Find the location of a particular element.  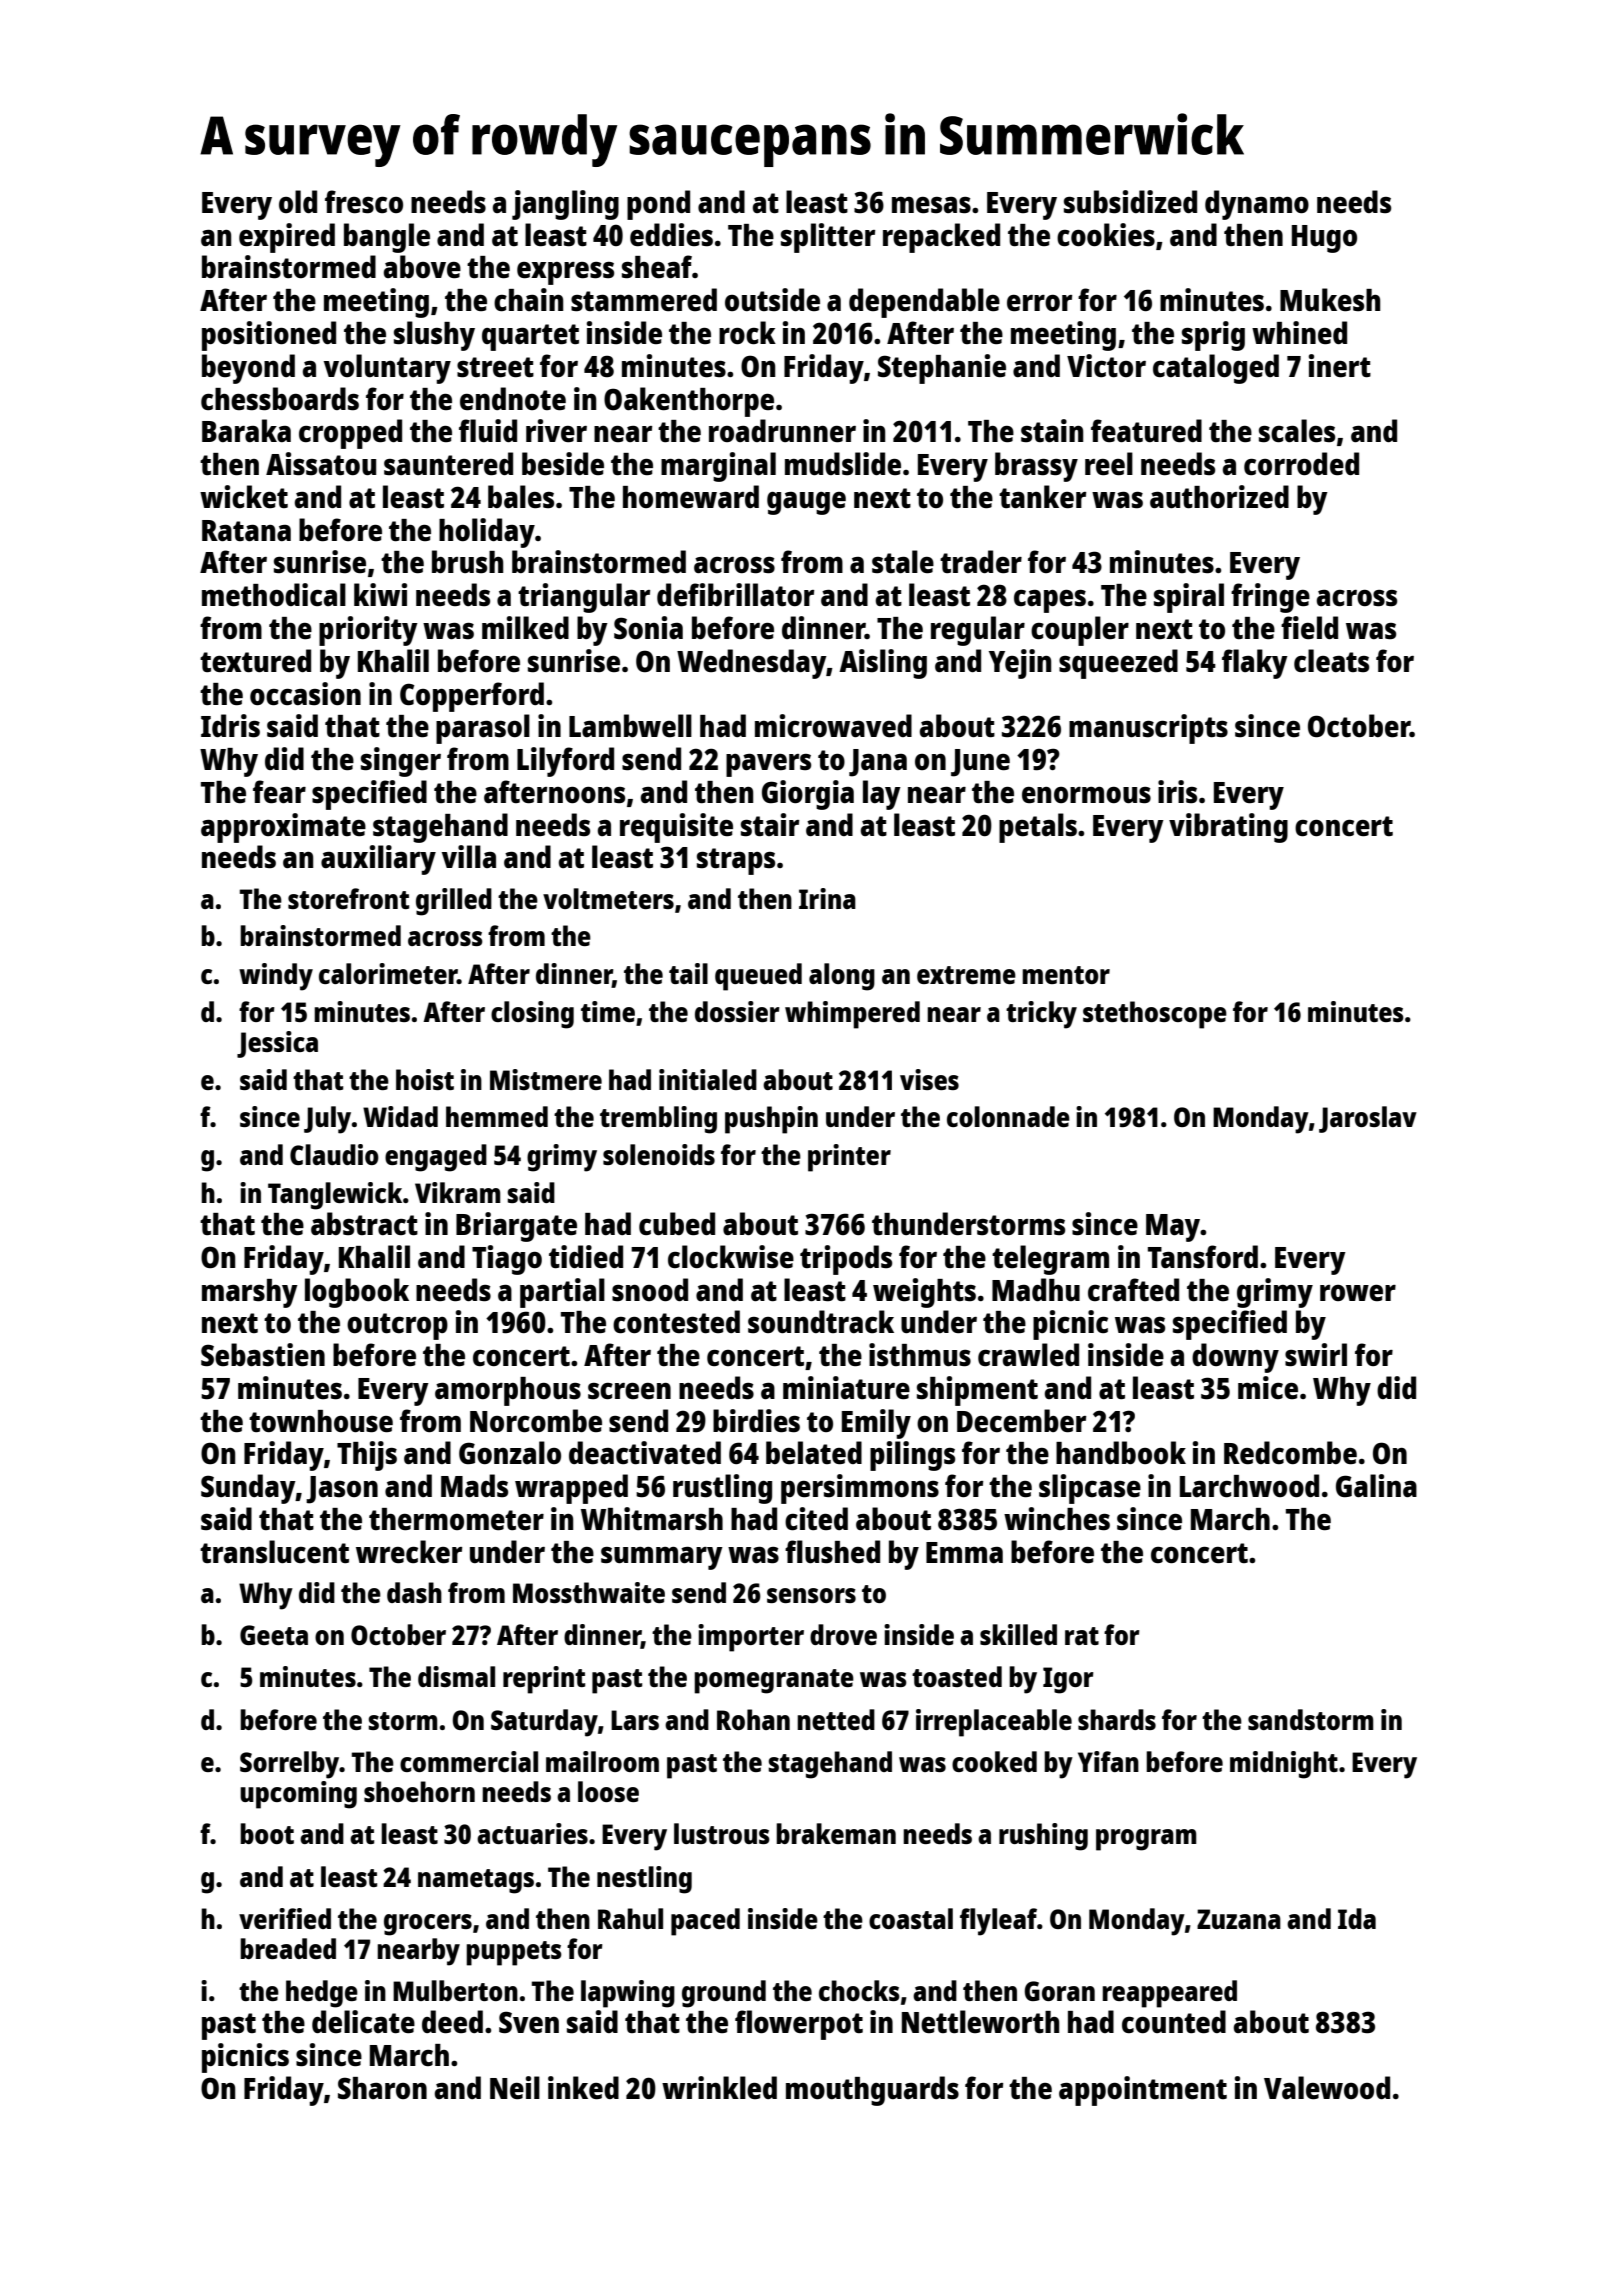

dossier is located at coordinates (737, 1011).
